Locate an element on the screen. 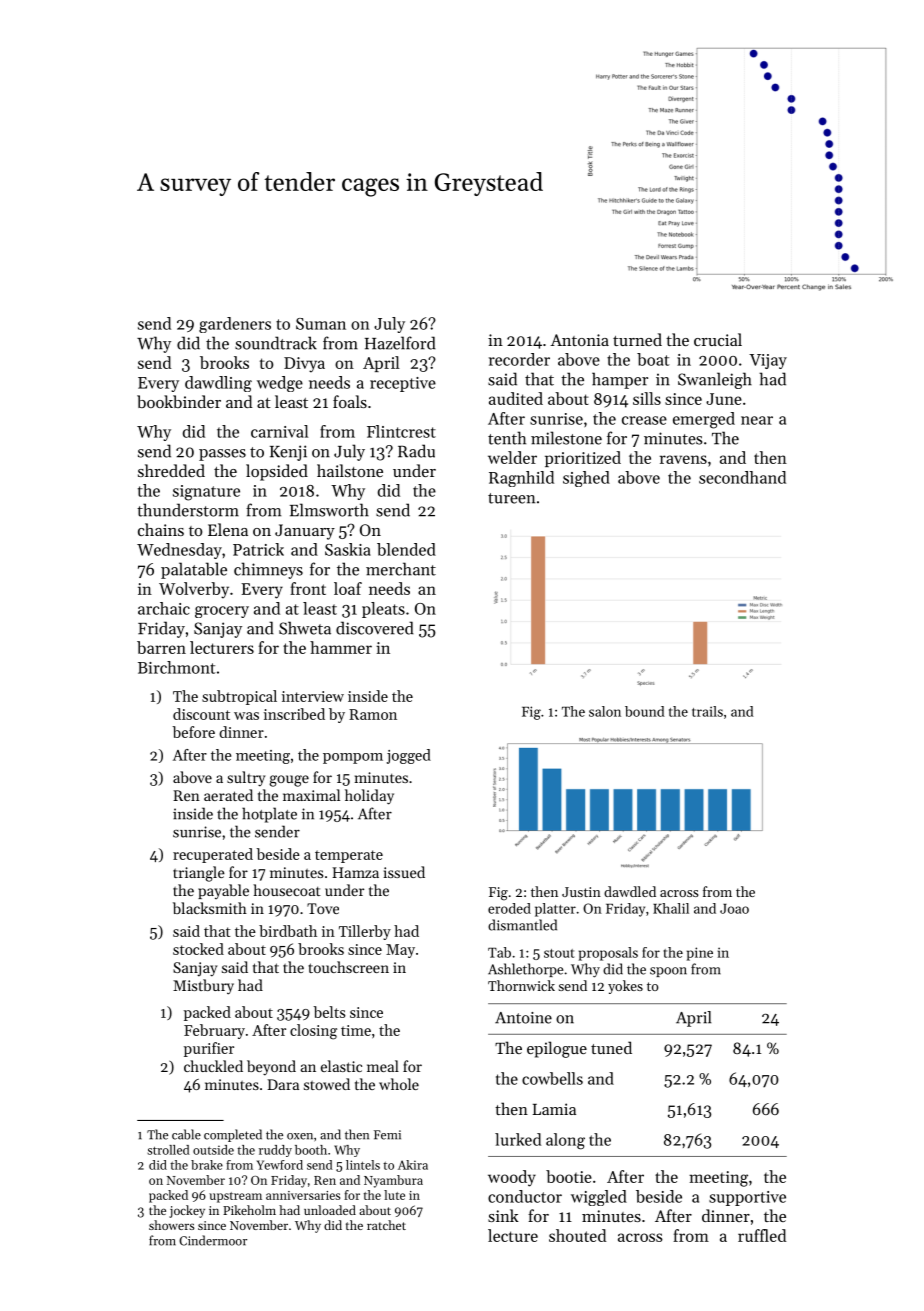 Image resolution: width=924 pixels, height=1311 pixels. Suman is located at coordinates (321, 324).
